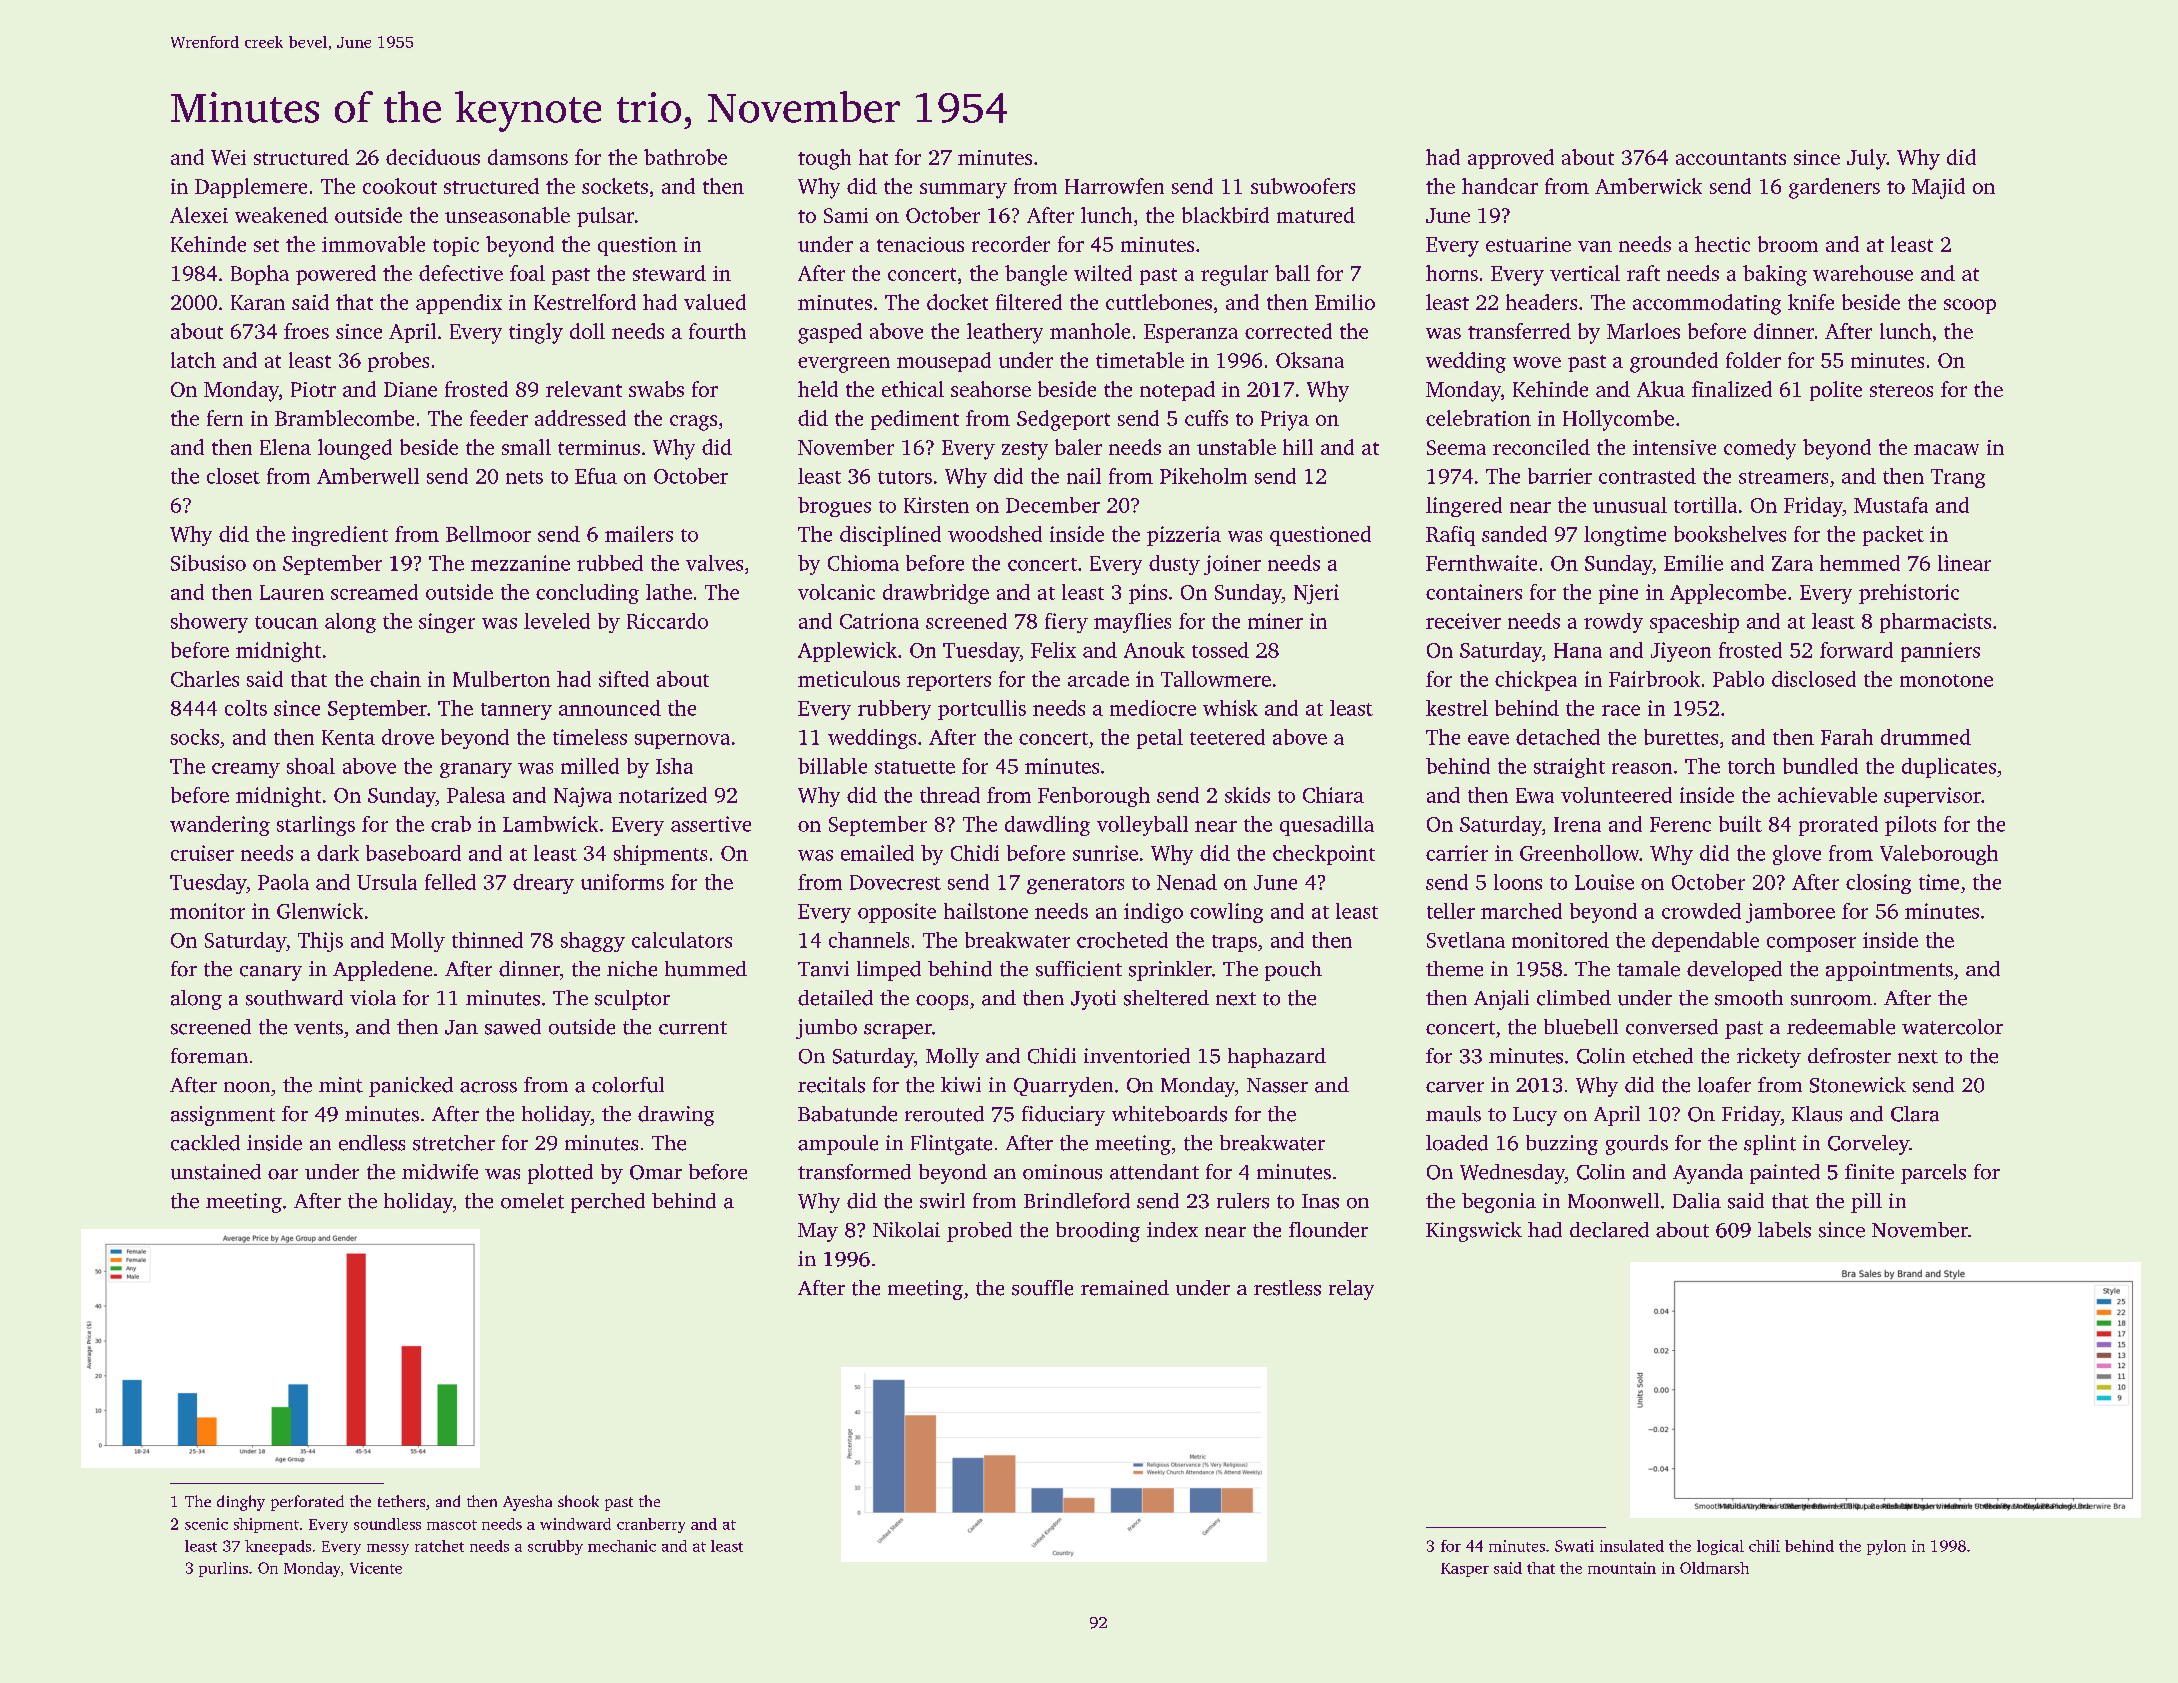 Image resolution: width=2178 pixels, height=1683 pixels. Describe the element at coordinates (1728, 594) in the screenshot. I see `Applecombe` at that location.
